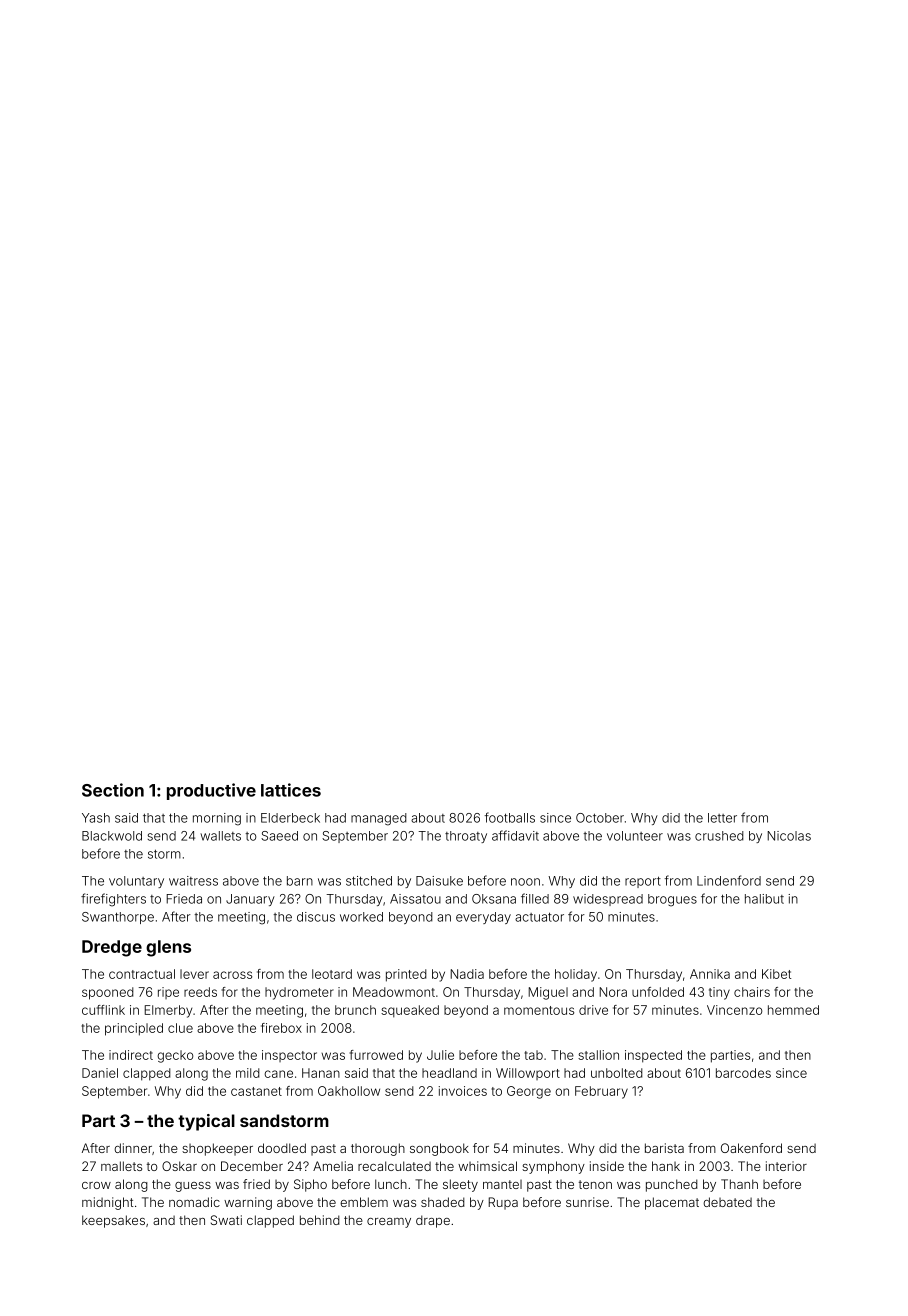 The image size is (908, 1316). What do you see at coordinates (764, 899) in the document?
I see `halibut` at bounding box center [764, 899].
